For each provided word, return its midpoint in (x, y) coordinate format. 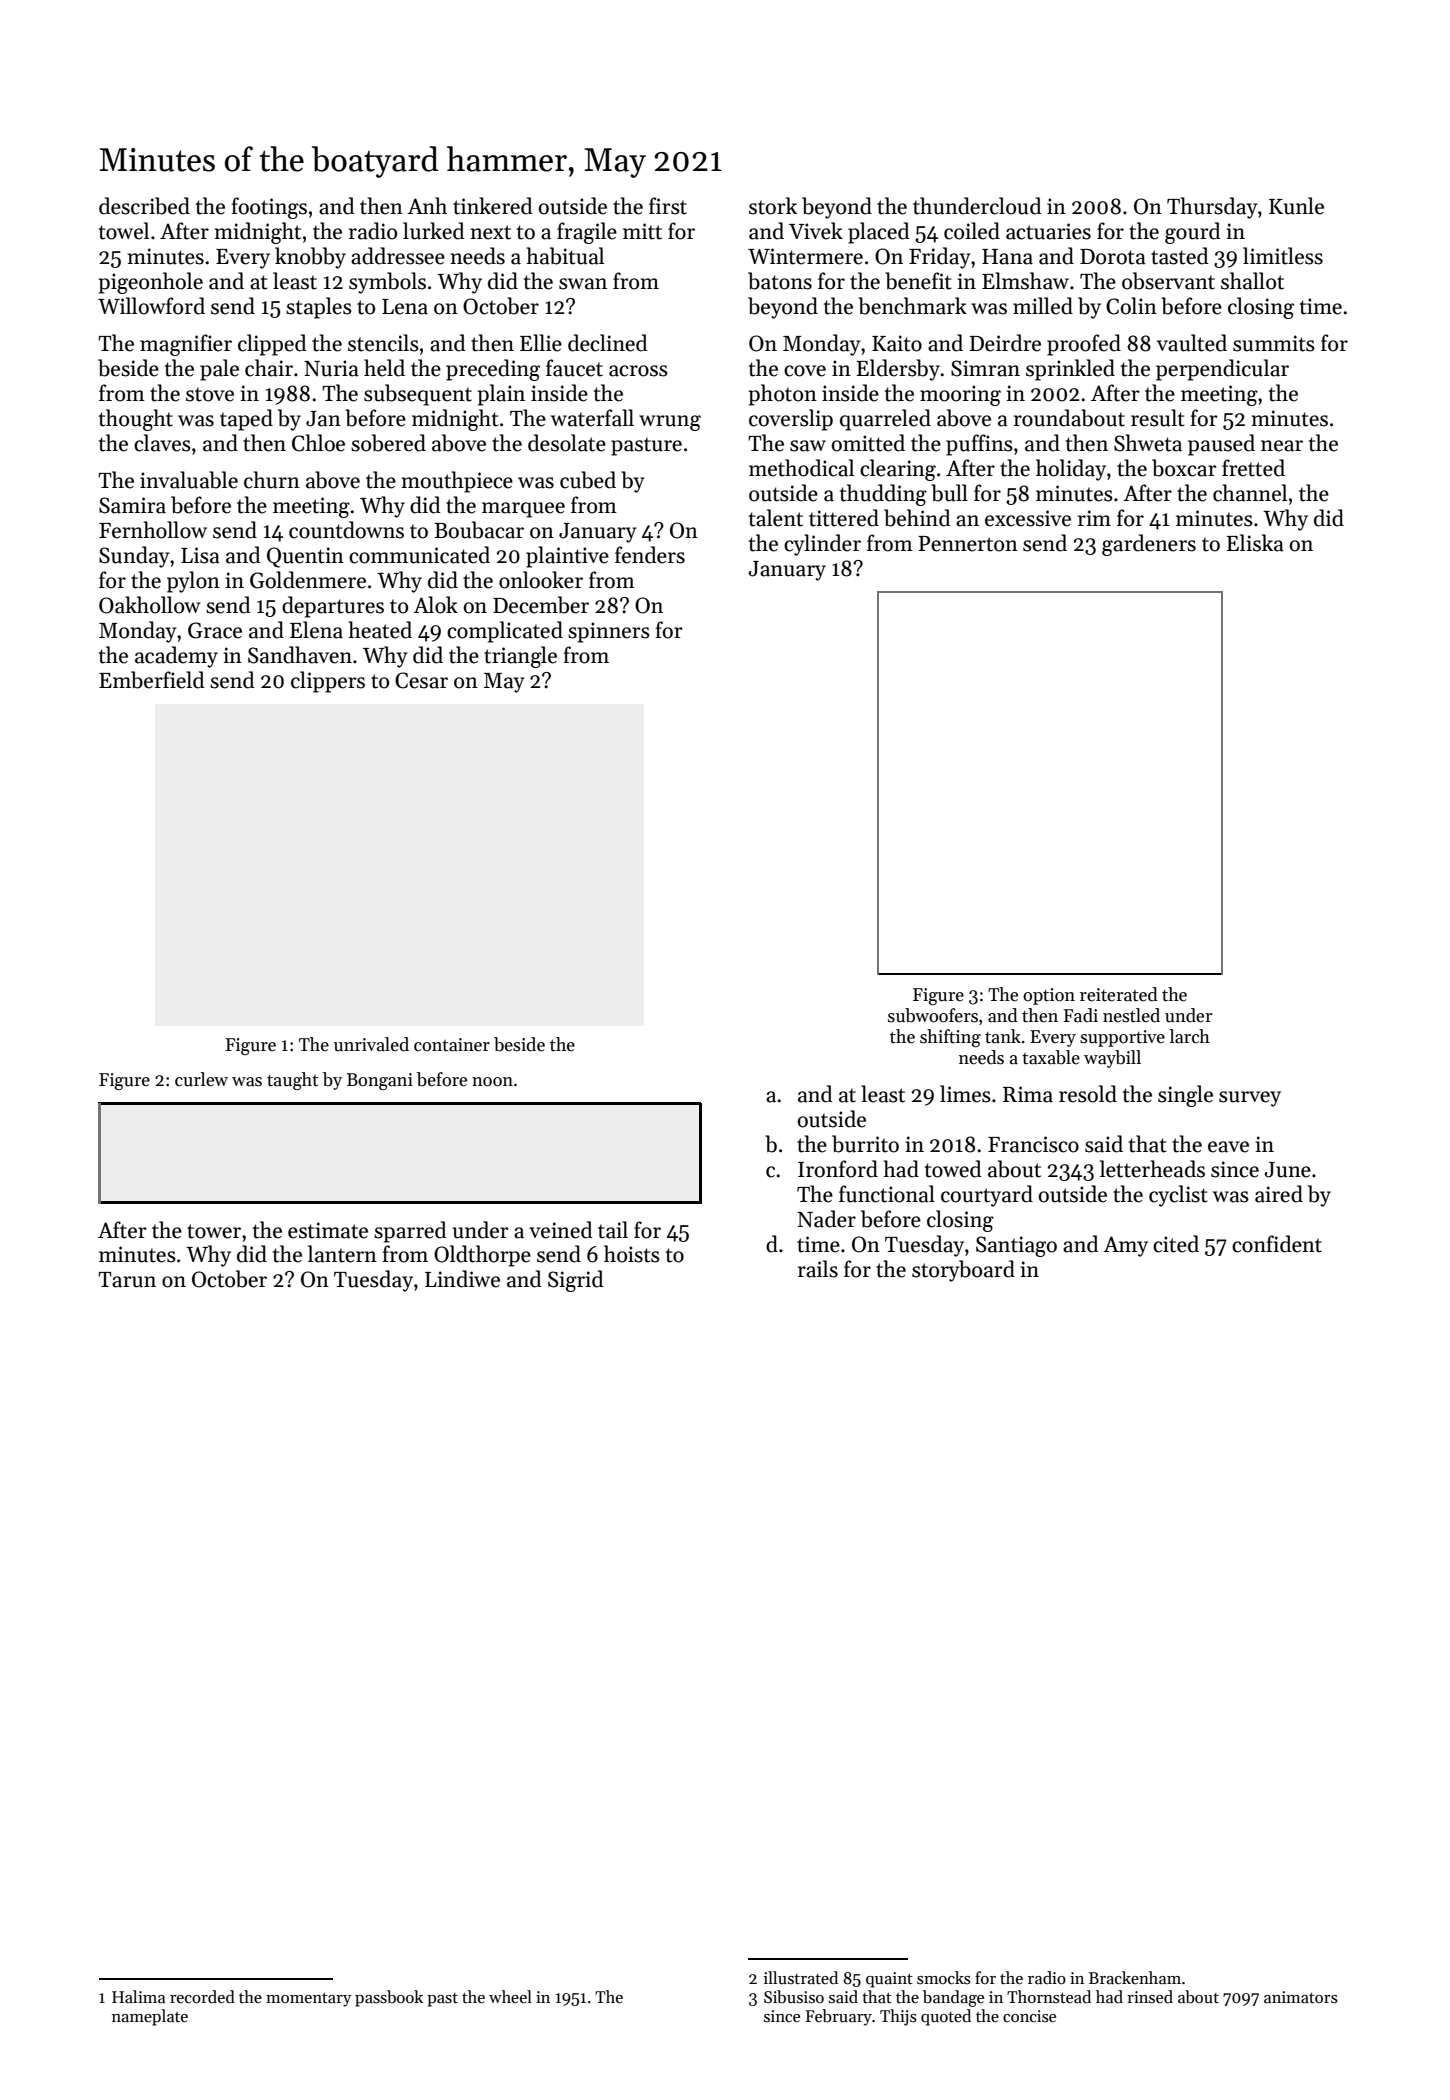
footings (269, 208)
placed (879, 233)
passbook (389, 1998)
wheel (510, 1997)
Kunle (1296, 206)
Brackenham (1135, 1978)
